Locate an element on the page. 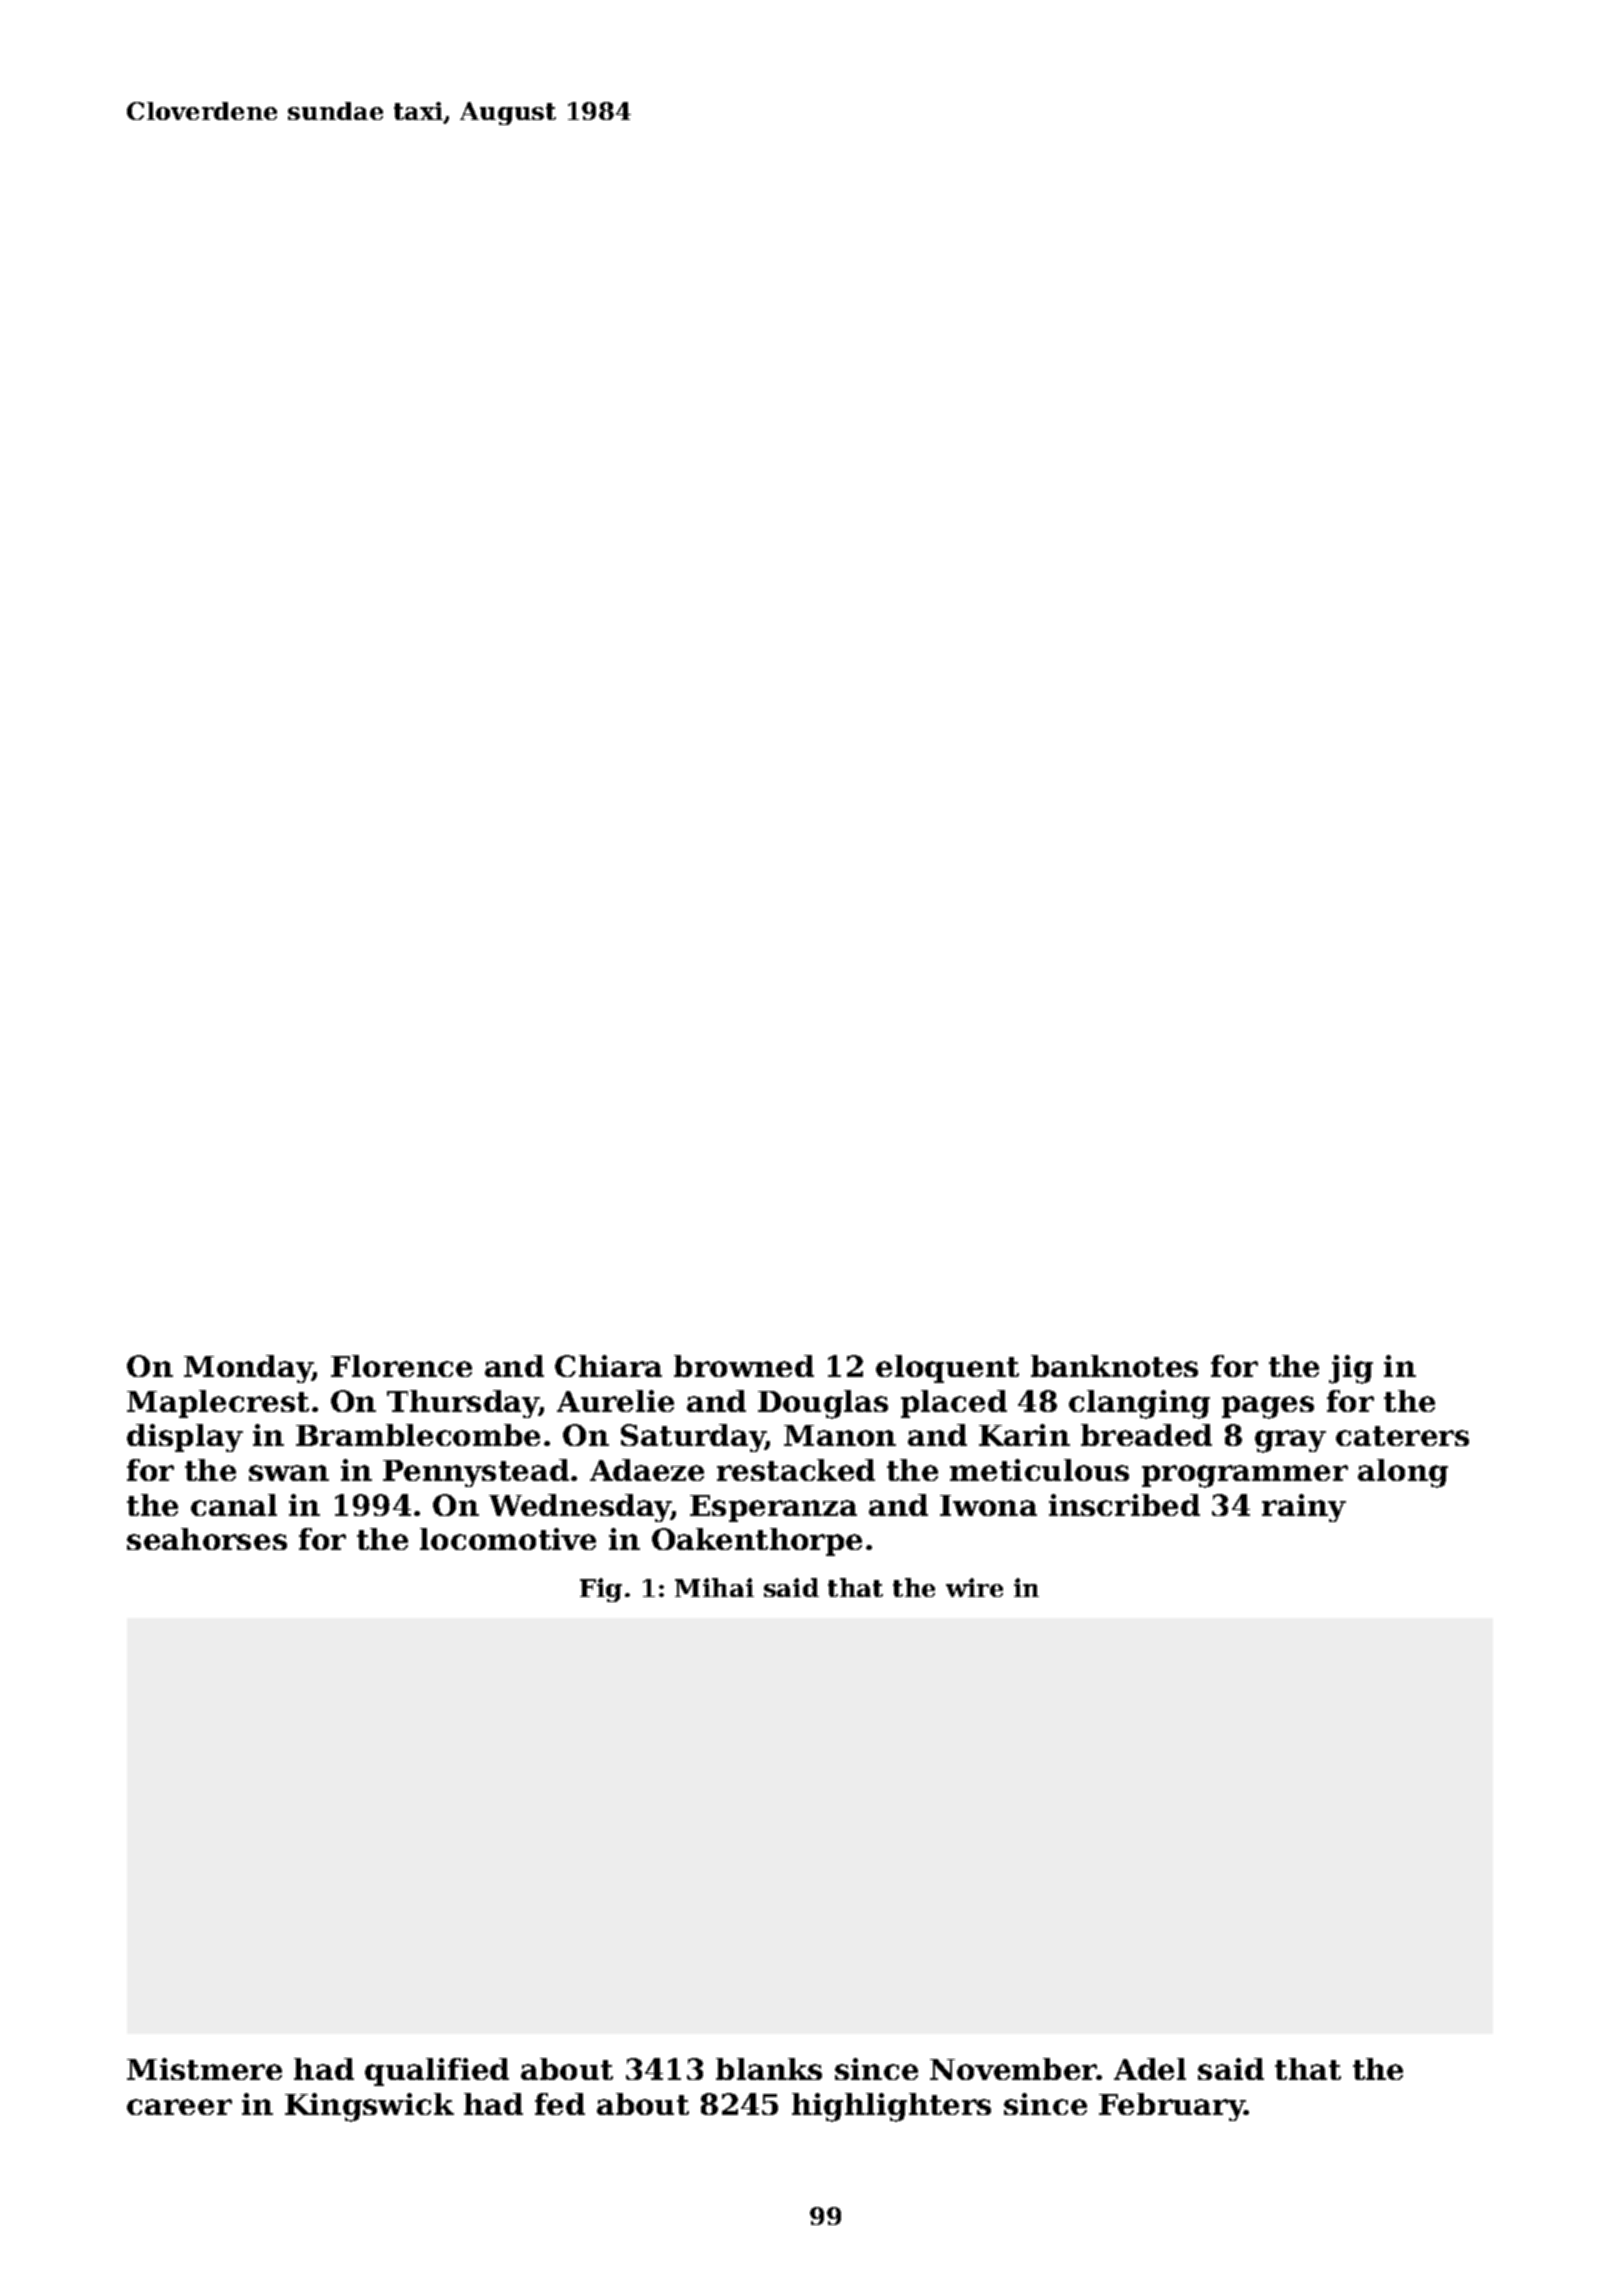 This document has width=1620, height=2292. career is located at coordinates (179, 2107).
